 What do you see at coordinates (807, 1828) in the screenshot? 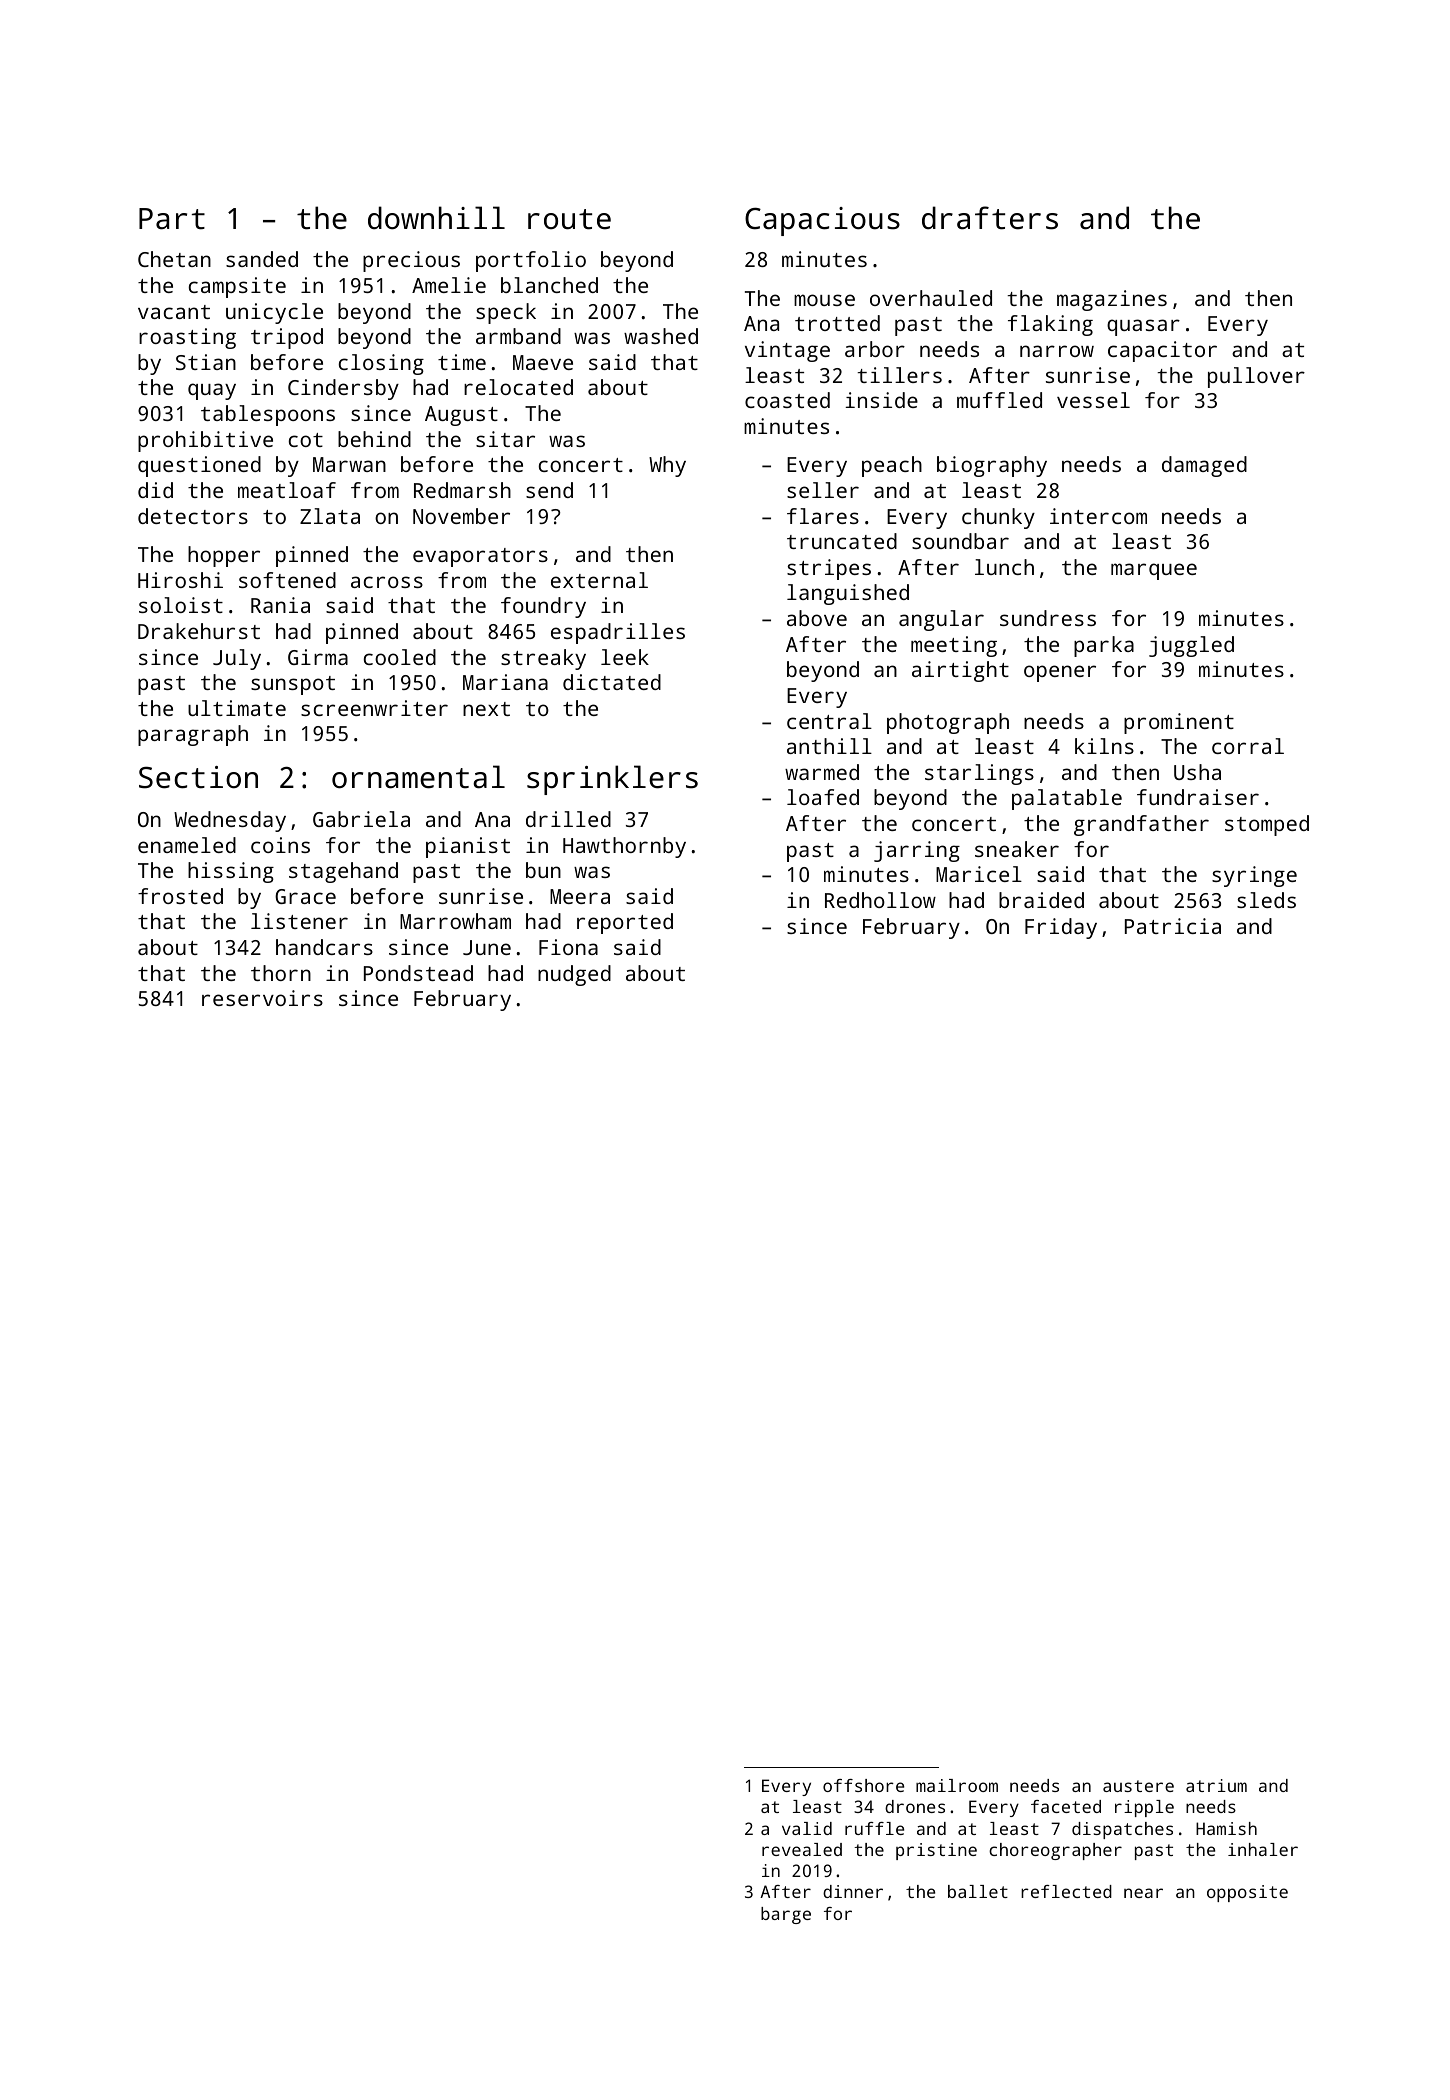
I see `valid` at bounding box center [807, 1828].
